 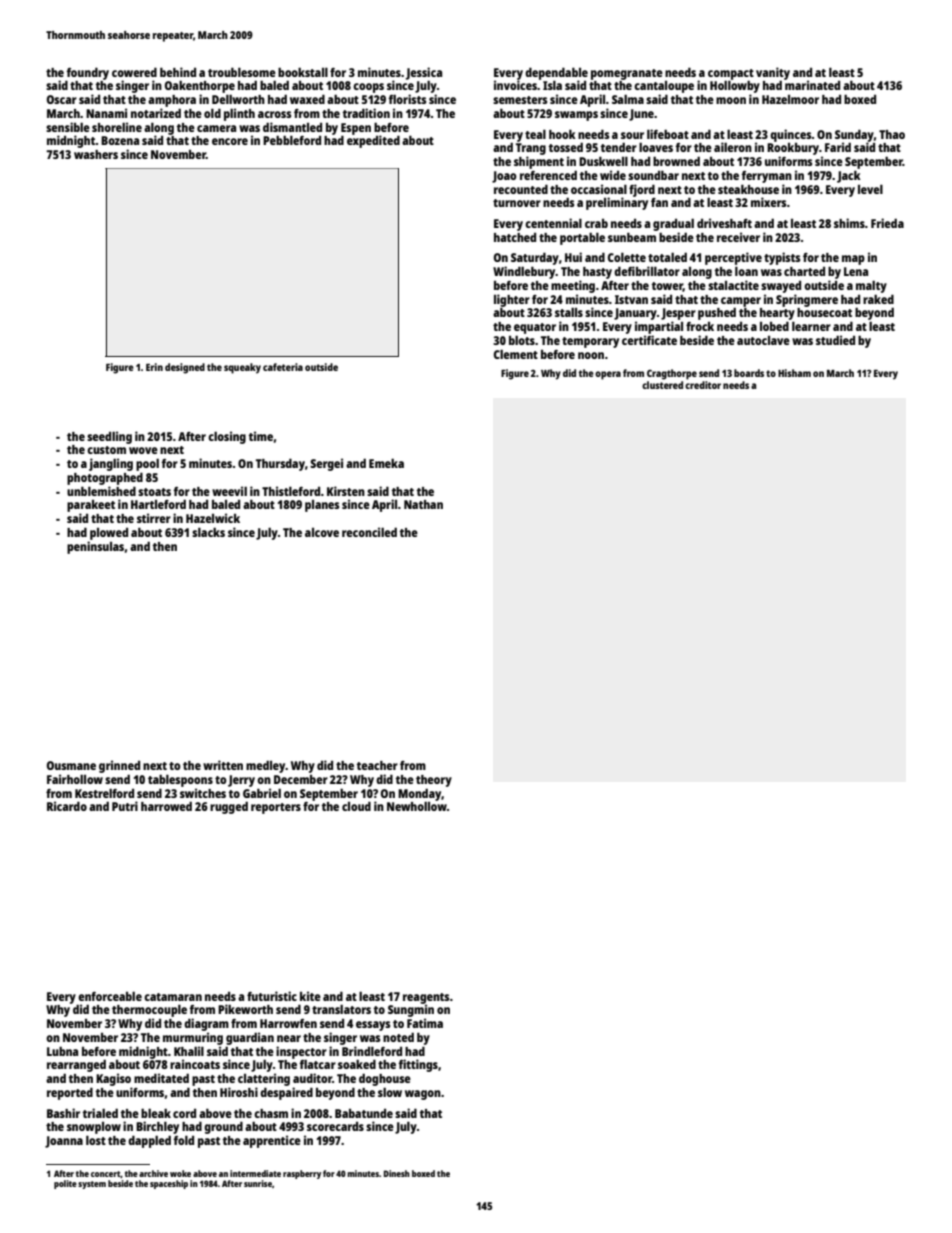 What do you see at coordinates (230, 141) in the image?
I see `encore` at bounding box center [230, 141].
